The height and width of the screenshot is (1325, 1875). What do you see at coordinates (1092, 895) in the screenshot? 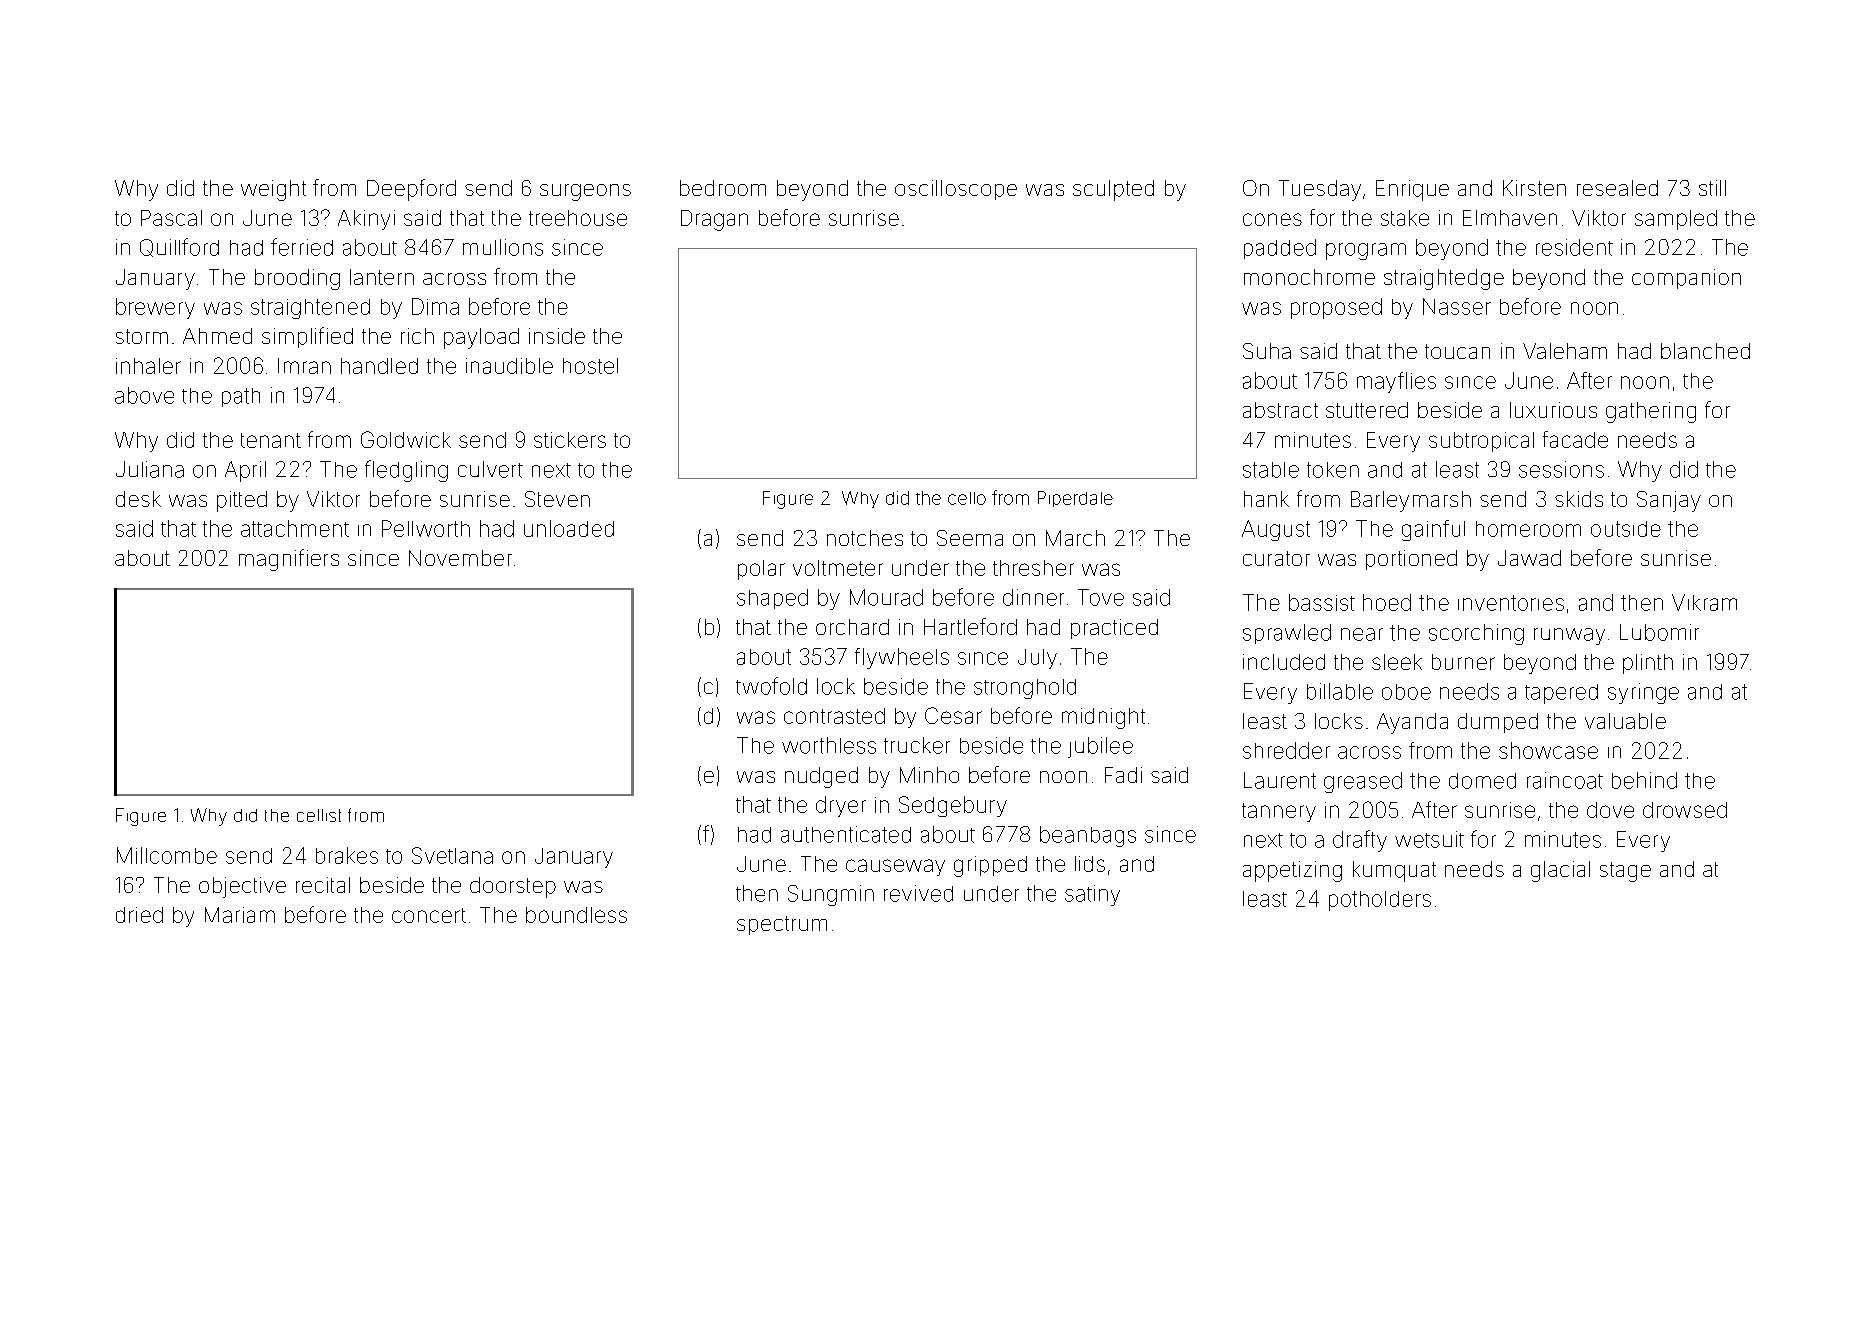
I see `satiny` at bounding box center [1092, 895].
